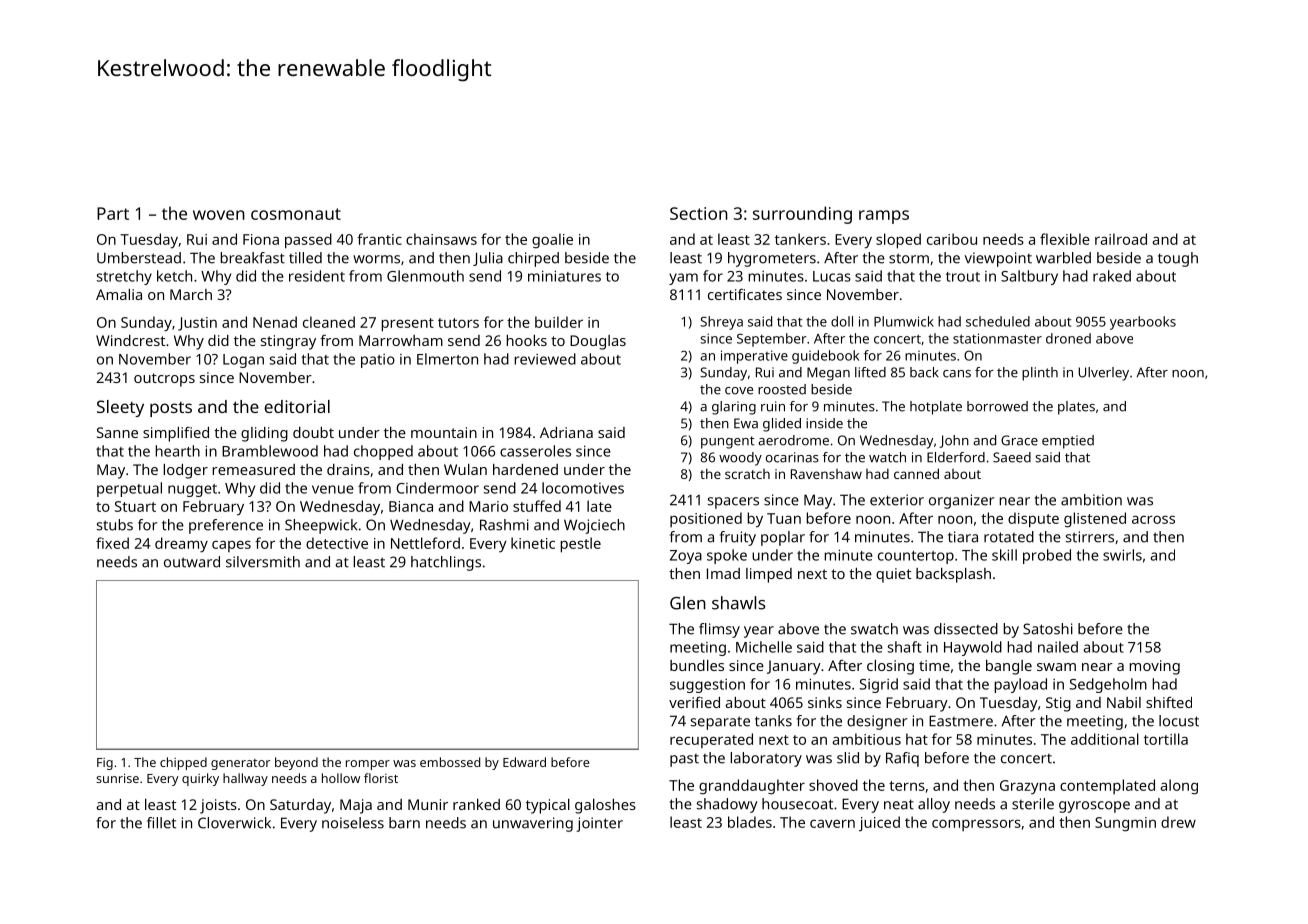  Describe the element at coordinates (552, 241) in the document. I see `goalie` at that location.
